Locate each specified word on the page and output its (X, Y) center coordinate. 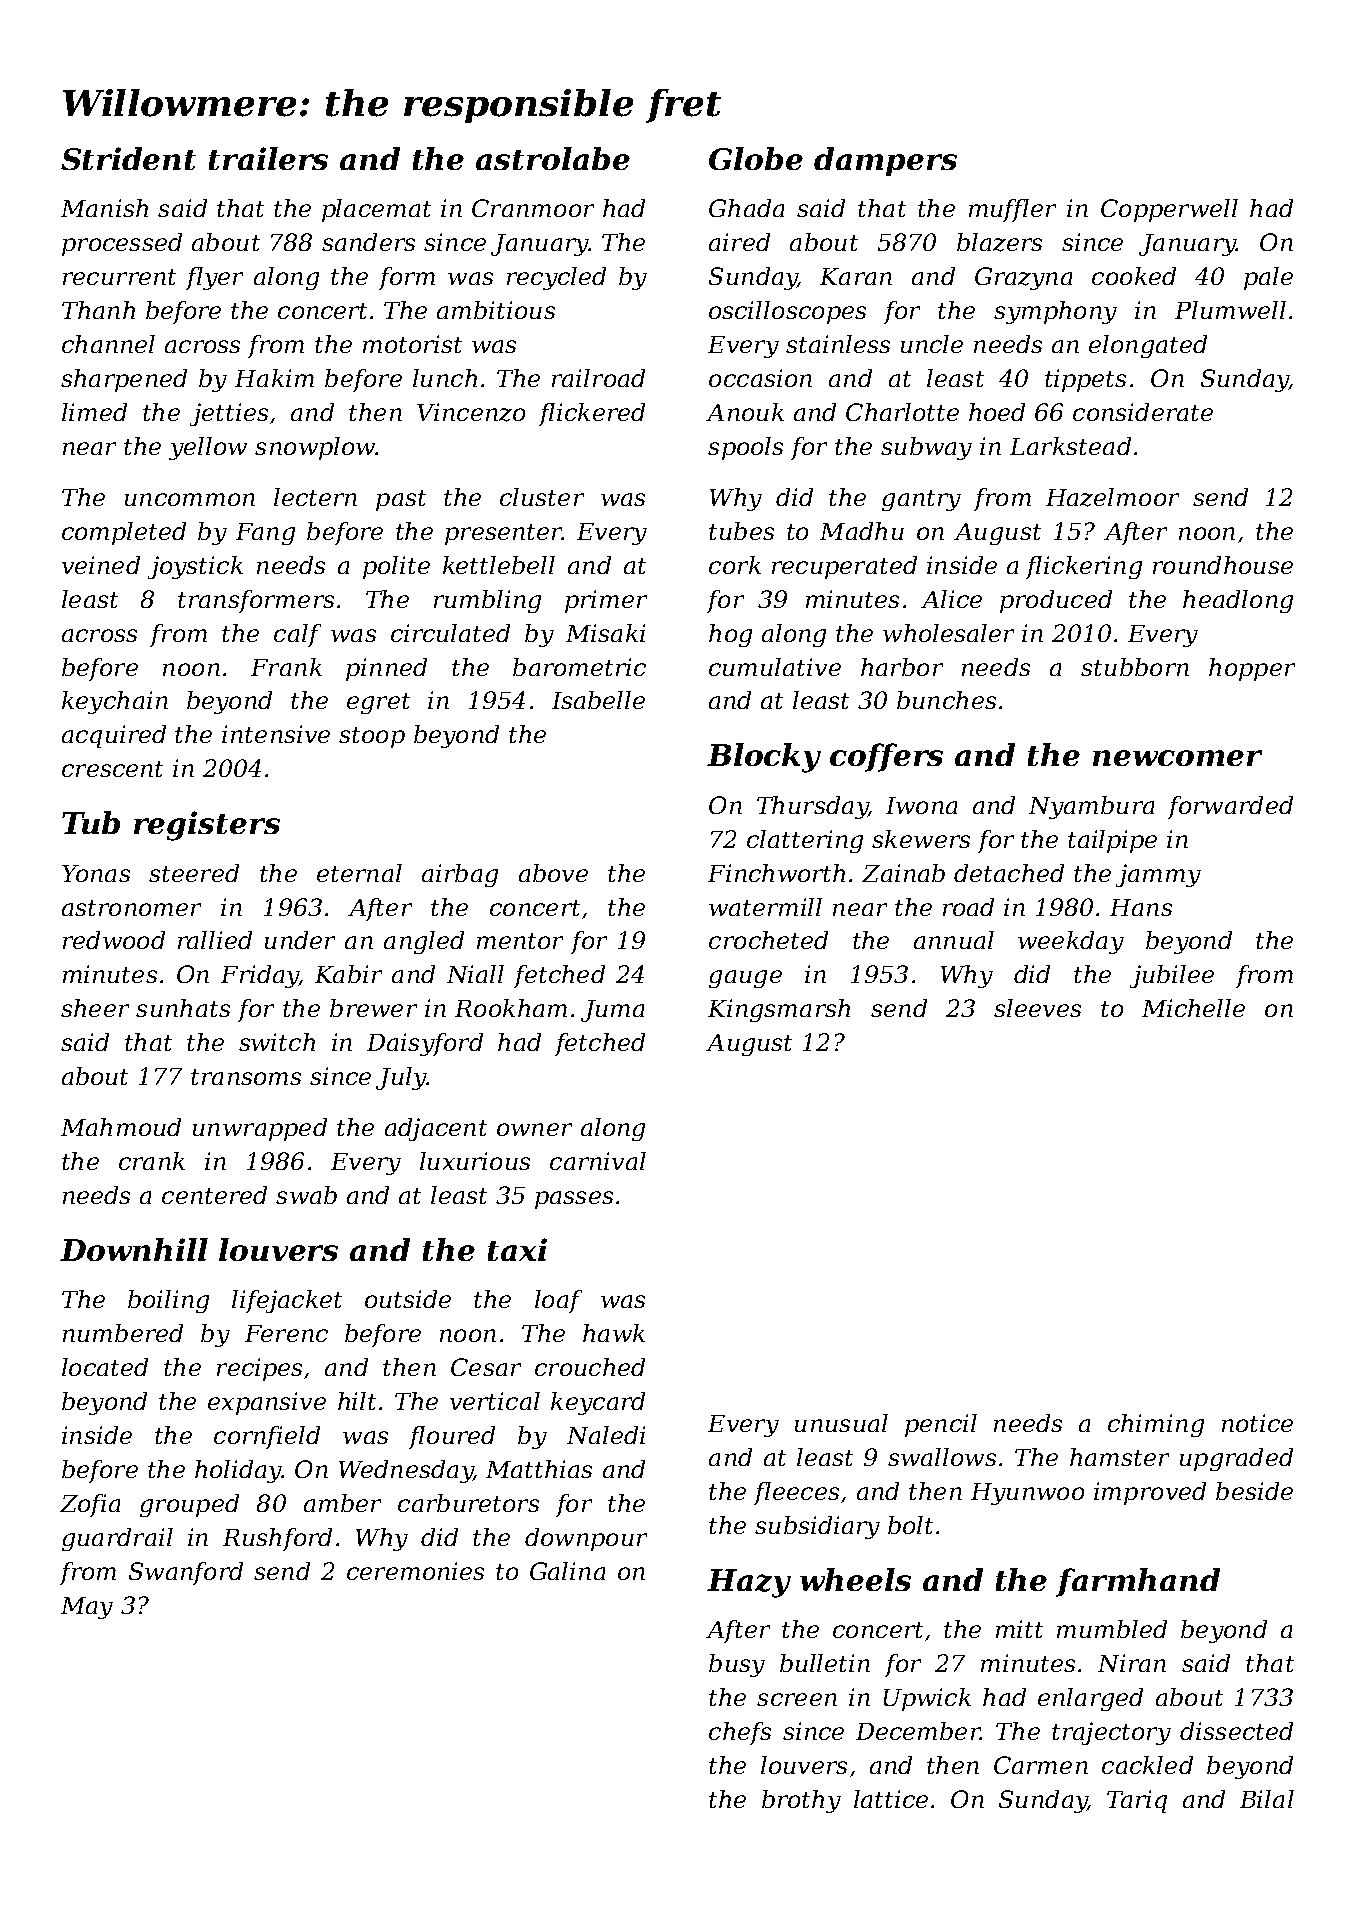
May (87, 1608)
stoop (372, 737)
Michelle (1193, 1008)
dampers (885, 161)
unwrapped (260, 1129)
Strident (128, 158)
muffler (1012, 210)
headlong (1238, 601)
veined (101, 565)
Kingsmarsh (779, 1010)
